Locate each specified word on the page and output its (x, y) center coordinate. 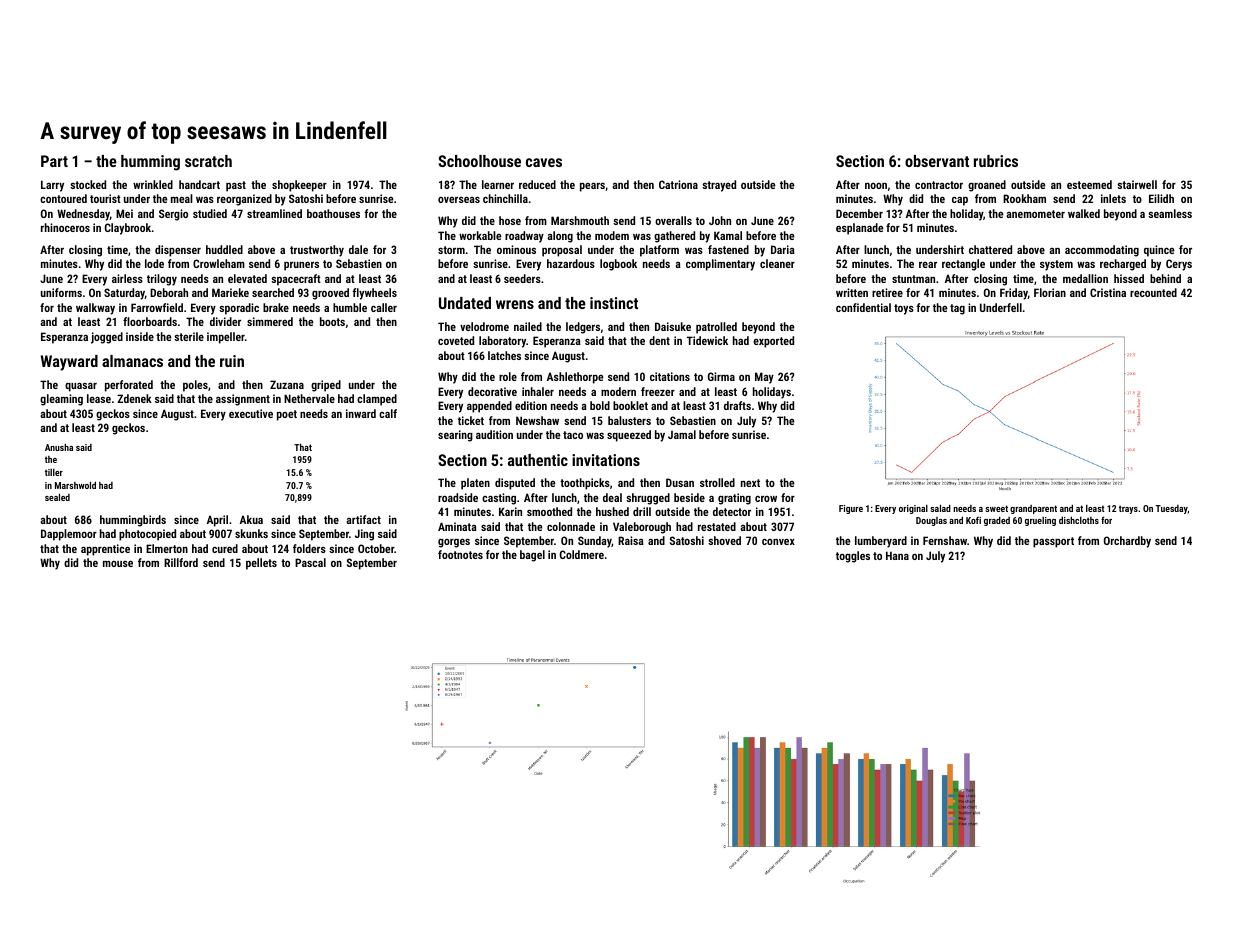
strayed (719, 186)
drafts (737, 405)
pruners (301, 266)
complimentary (720, 265)
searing (455, 436)
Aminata (457, 526)
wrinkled (153, 184)
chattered (990, 249)
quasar (81, 387)
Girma (721, 376)
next (750, 483)
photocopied (147, 535)
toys (904, 309)
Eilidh (1161, 198)
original (913, 509)
